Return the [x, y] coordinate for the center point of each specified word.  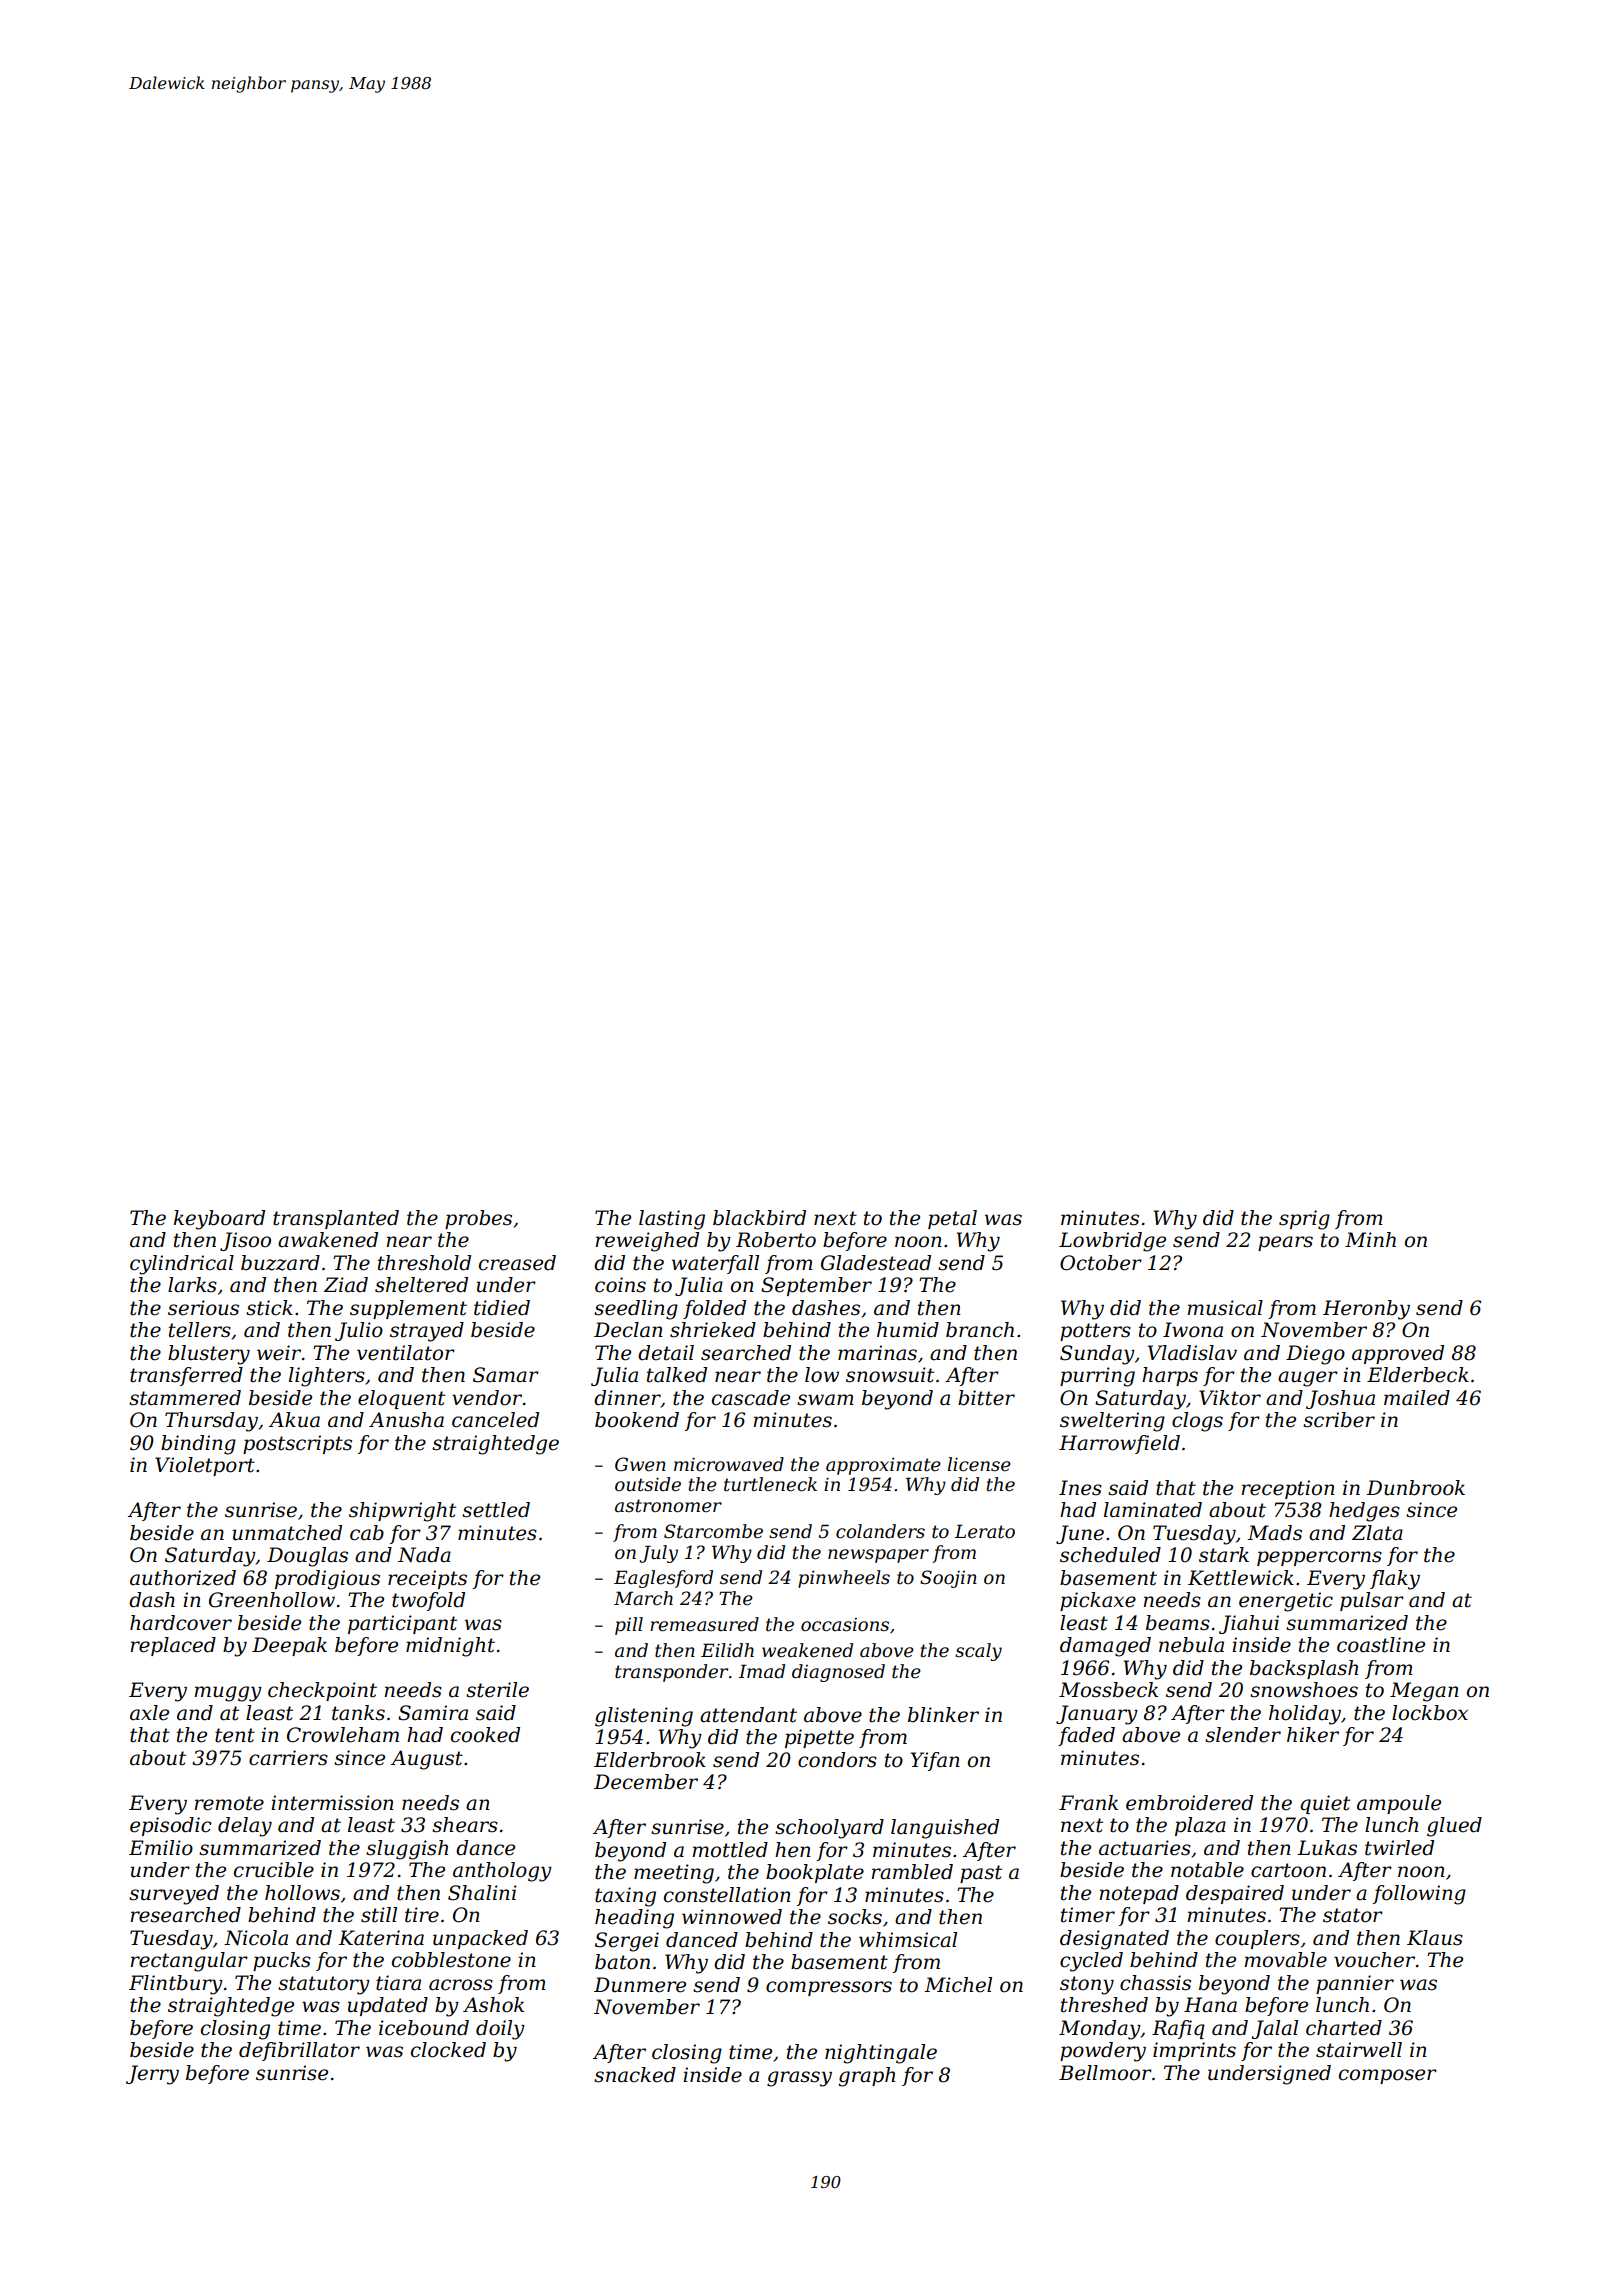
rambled [912, 1872]
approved [1398, 1354]
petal [952, 1219]
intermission [332, 1803]
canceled [495, 1420]
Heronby [1366, 1310]
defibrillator [299, 2051]
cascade [751, 1398]
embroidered [1189, 1803]
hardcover [181, 1623]
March [643, 1598]
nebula [1191, 1645]
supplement [408, 1309]
